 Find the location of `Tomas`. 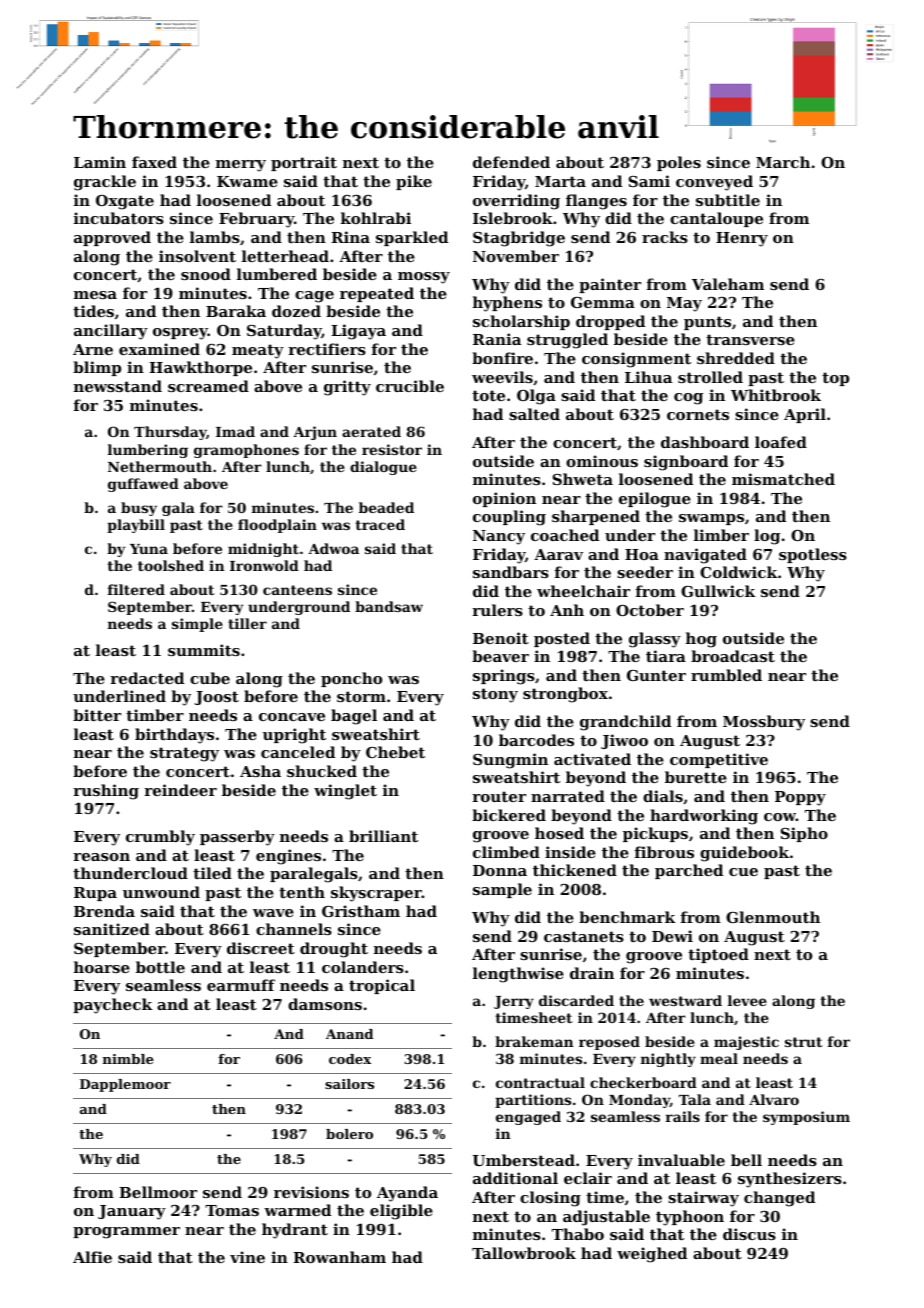

Tomas is located at coordinates (232, 1210).
